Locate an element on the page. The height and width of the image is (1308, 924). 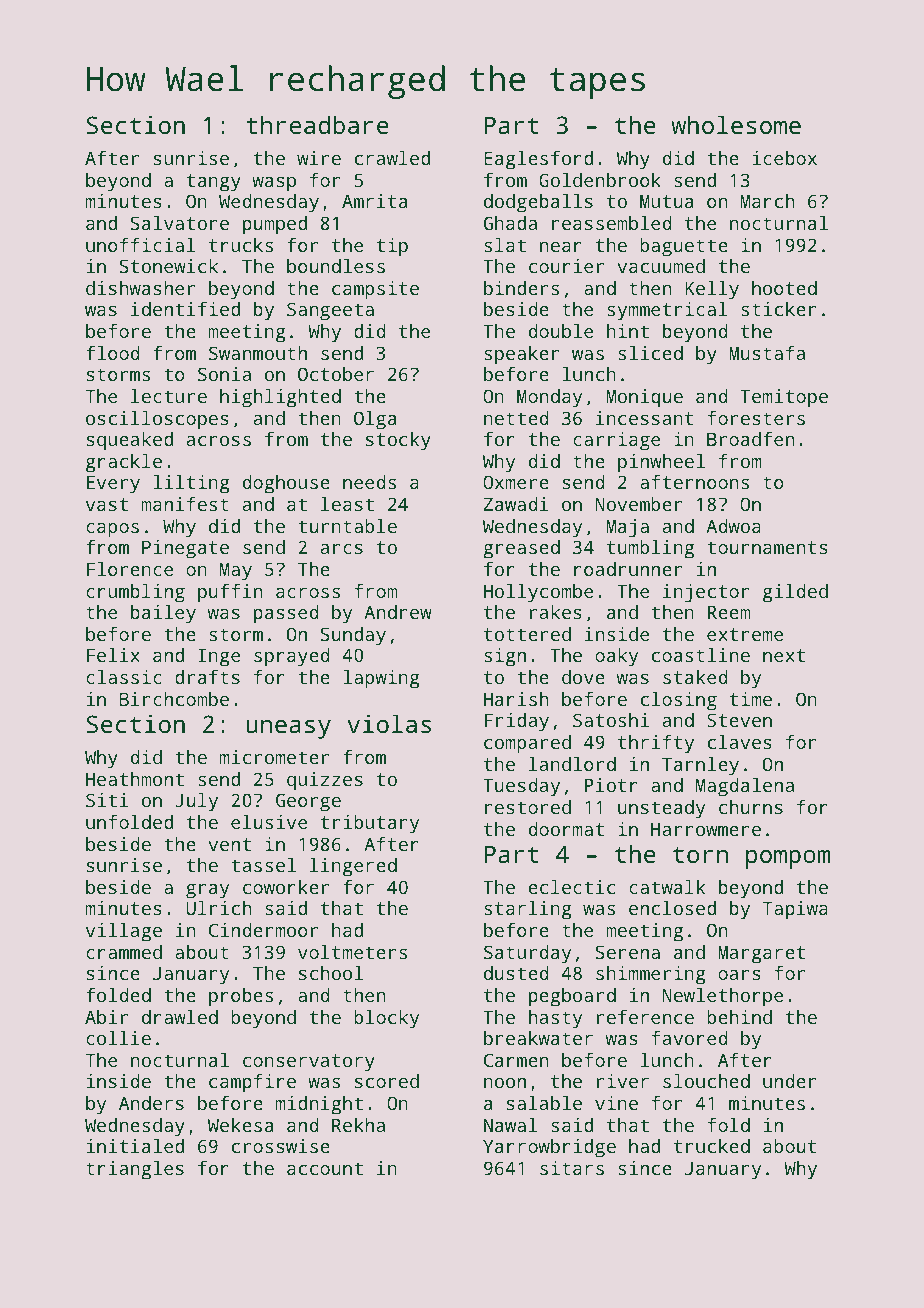
Mustafa is located at coordinates (767, 352).
